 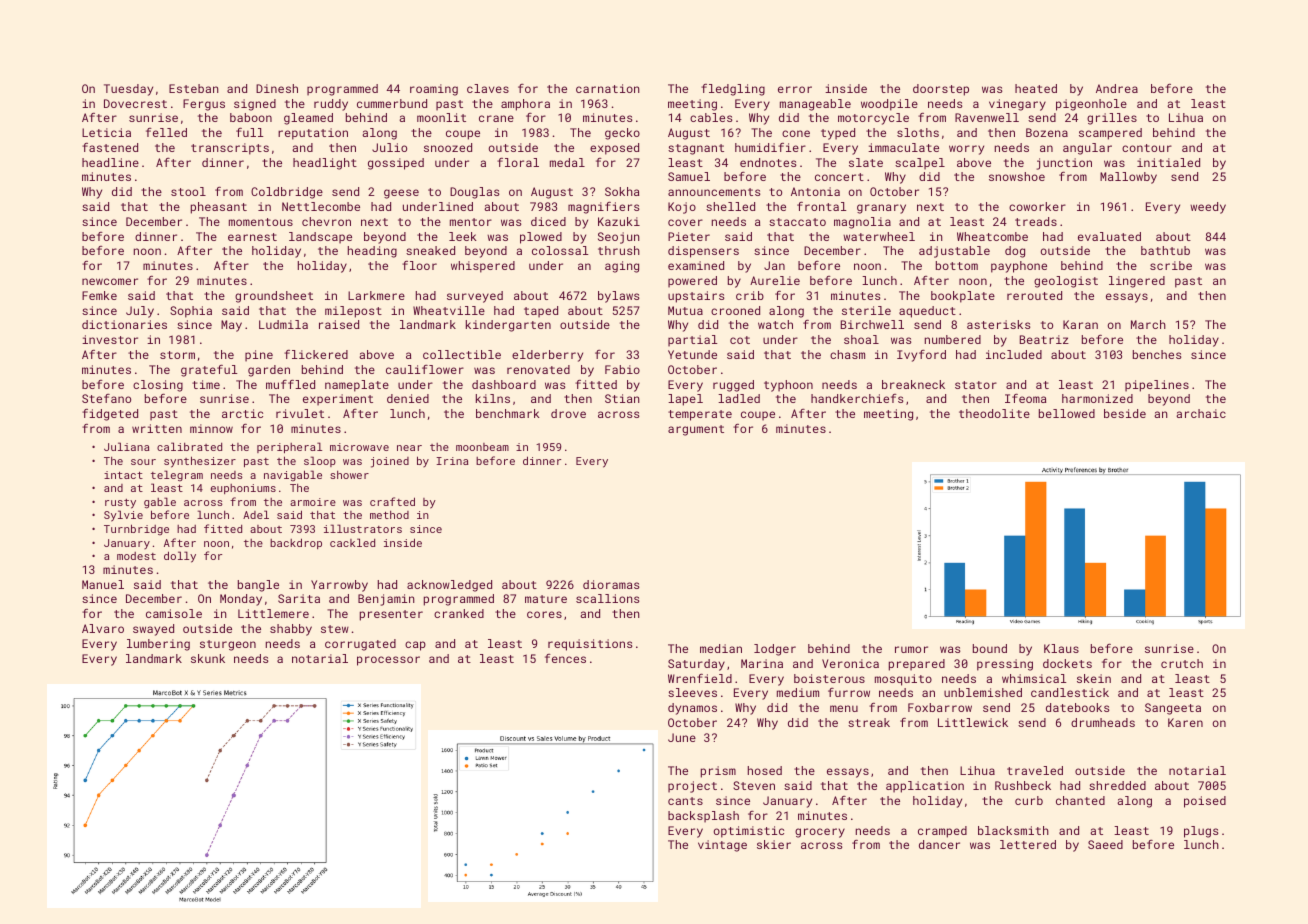 I want to click on argument, so click(x=696, y=430).
